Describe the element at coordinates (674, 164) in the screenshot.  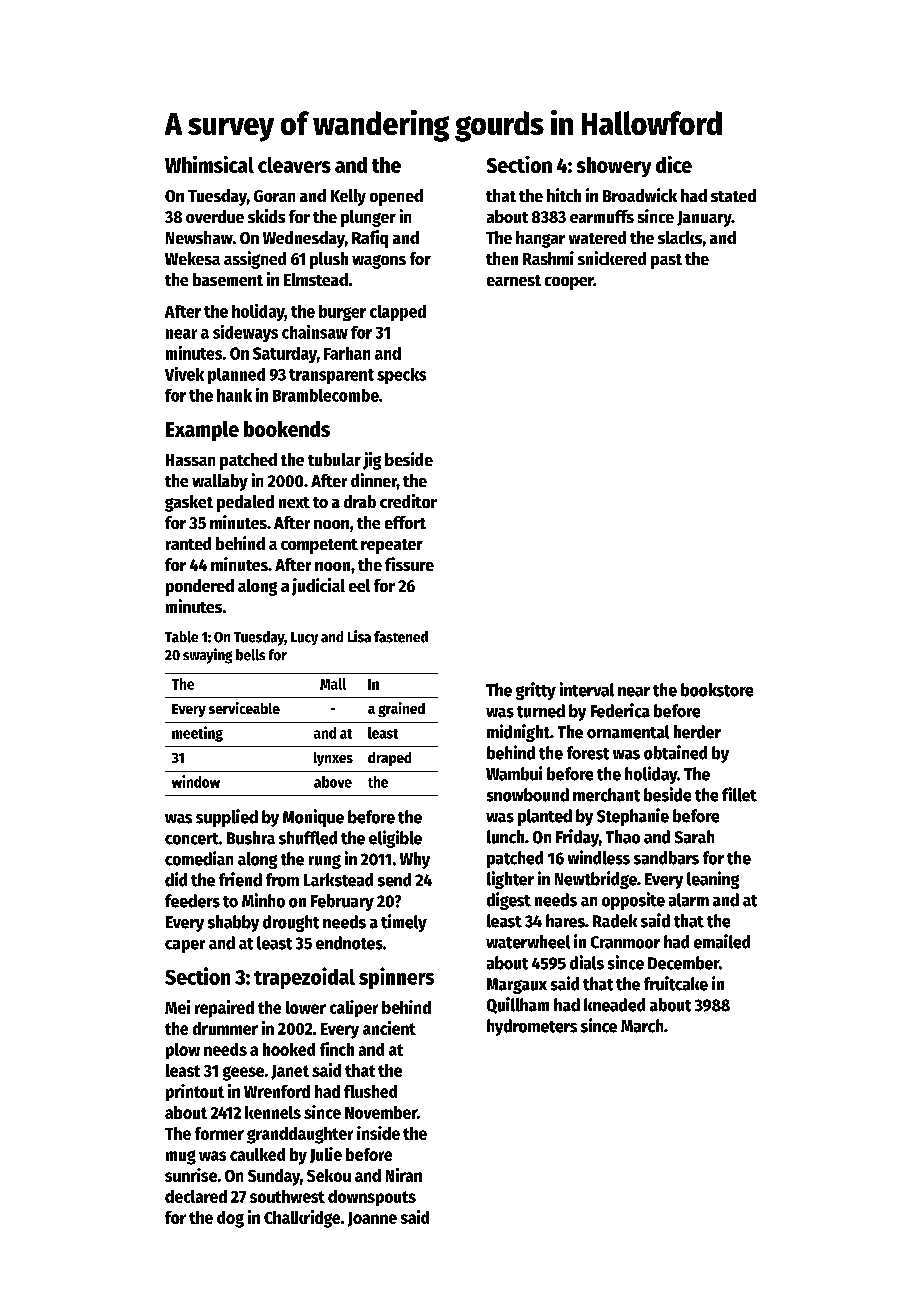
I see `dice` at that location.
